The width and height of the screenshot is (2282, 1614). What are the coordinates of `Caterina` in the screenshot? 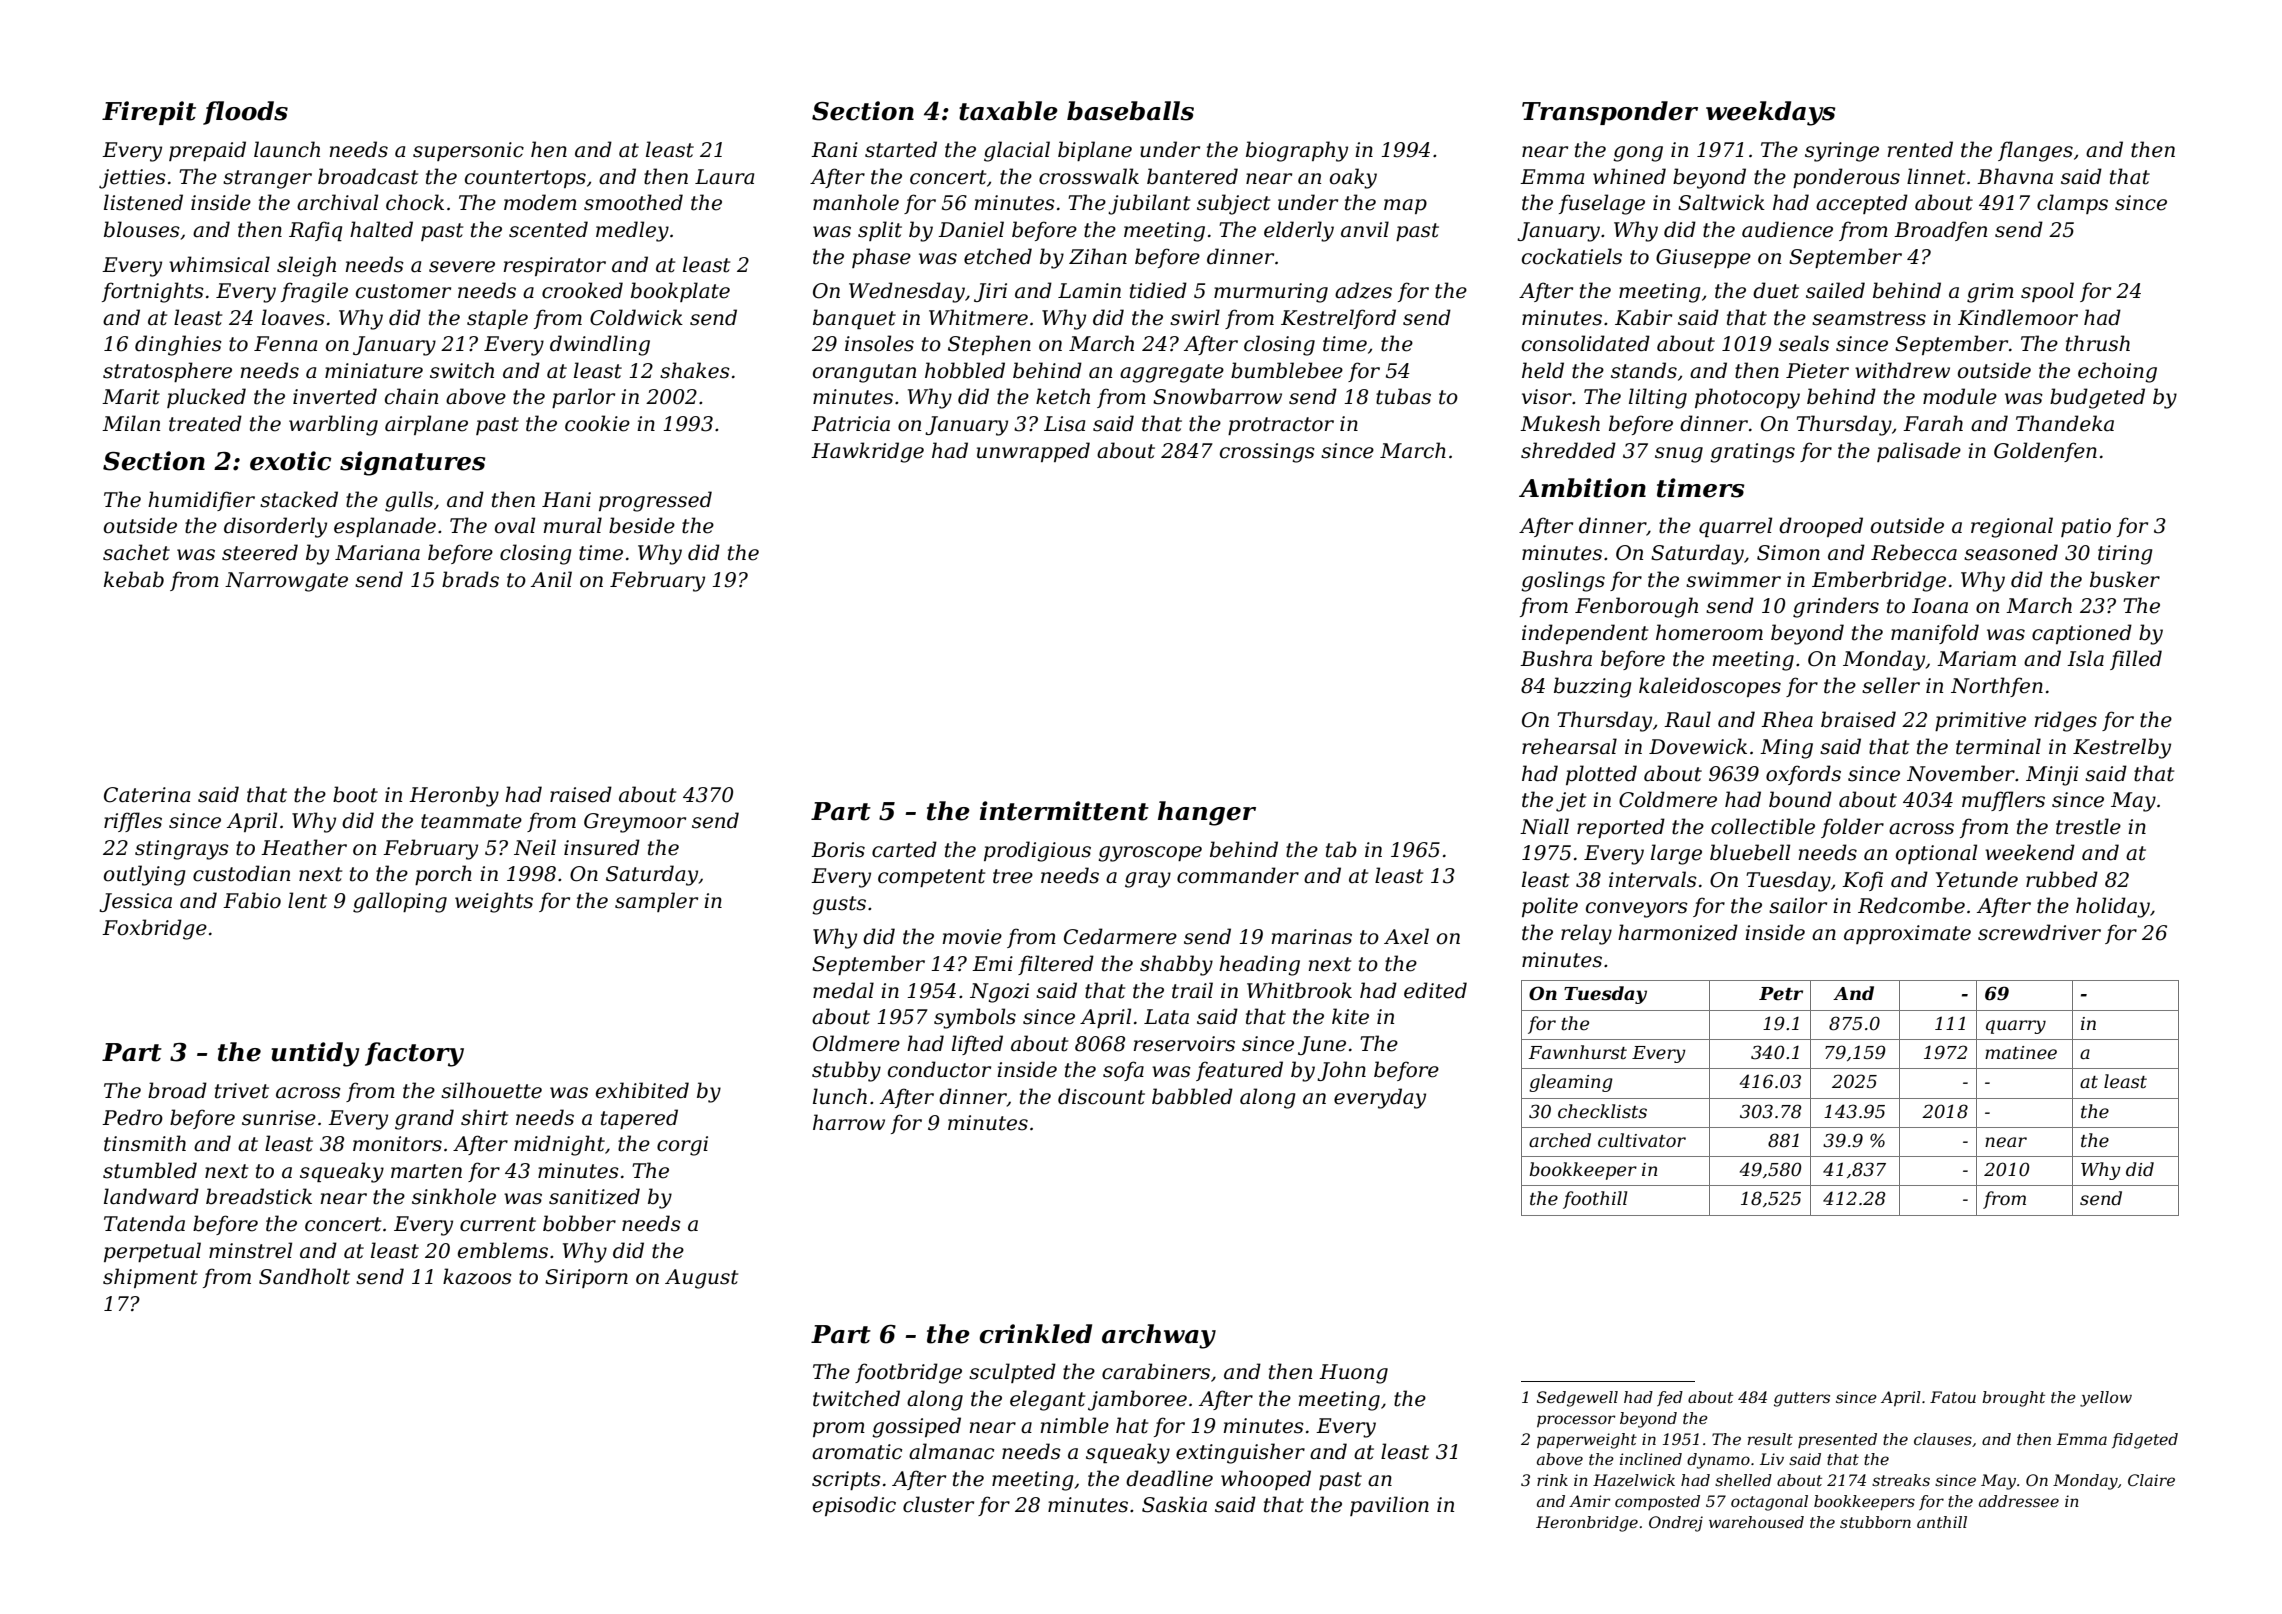 It's located at (147, 795).
